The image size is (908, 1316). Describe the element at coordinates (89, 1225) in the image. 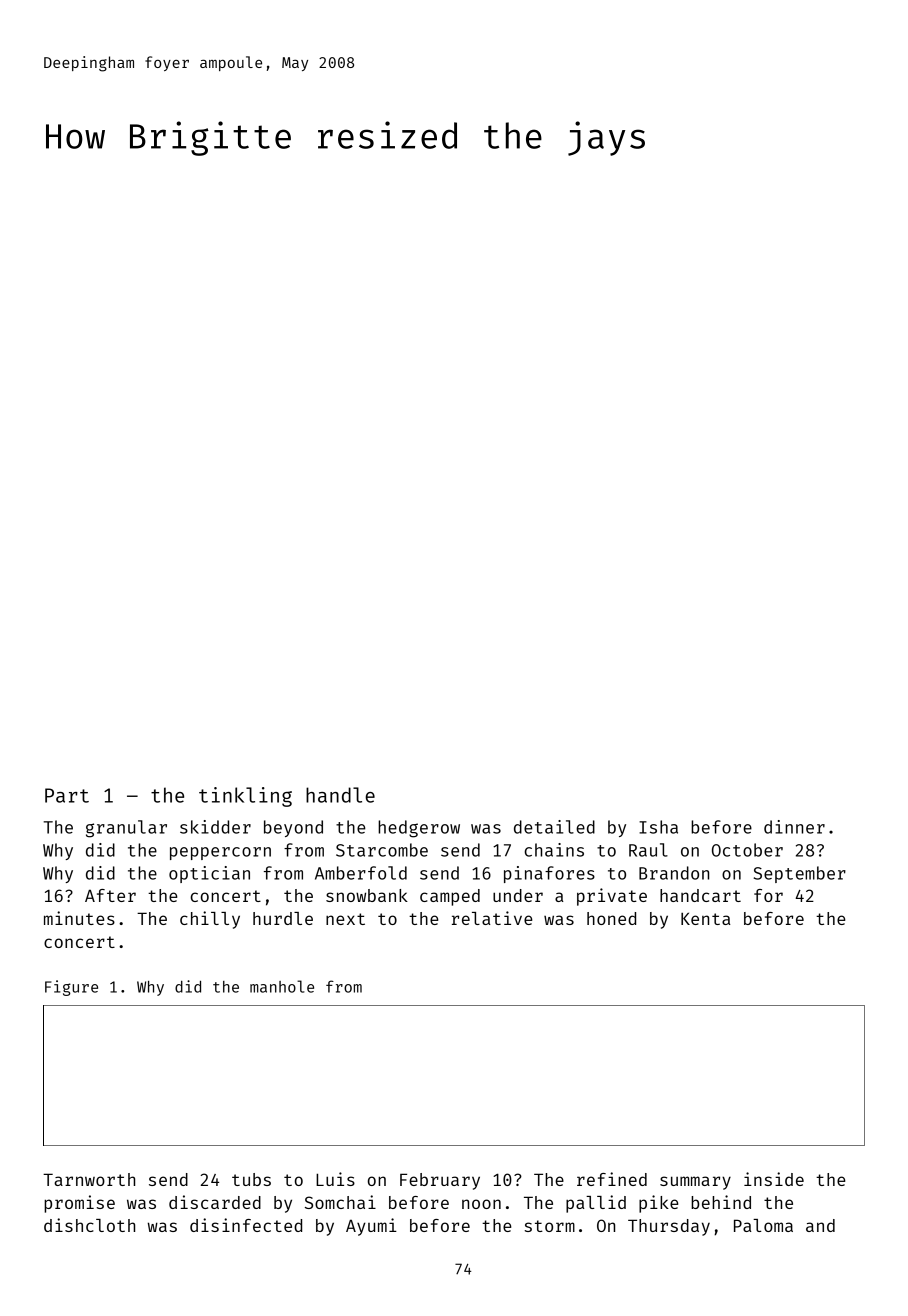

I see `dishcloth` at that location.
